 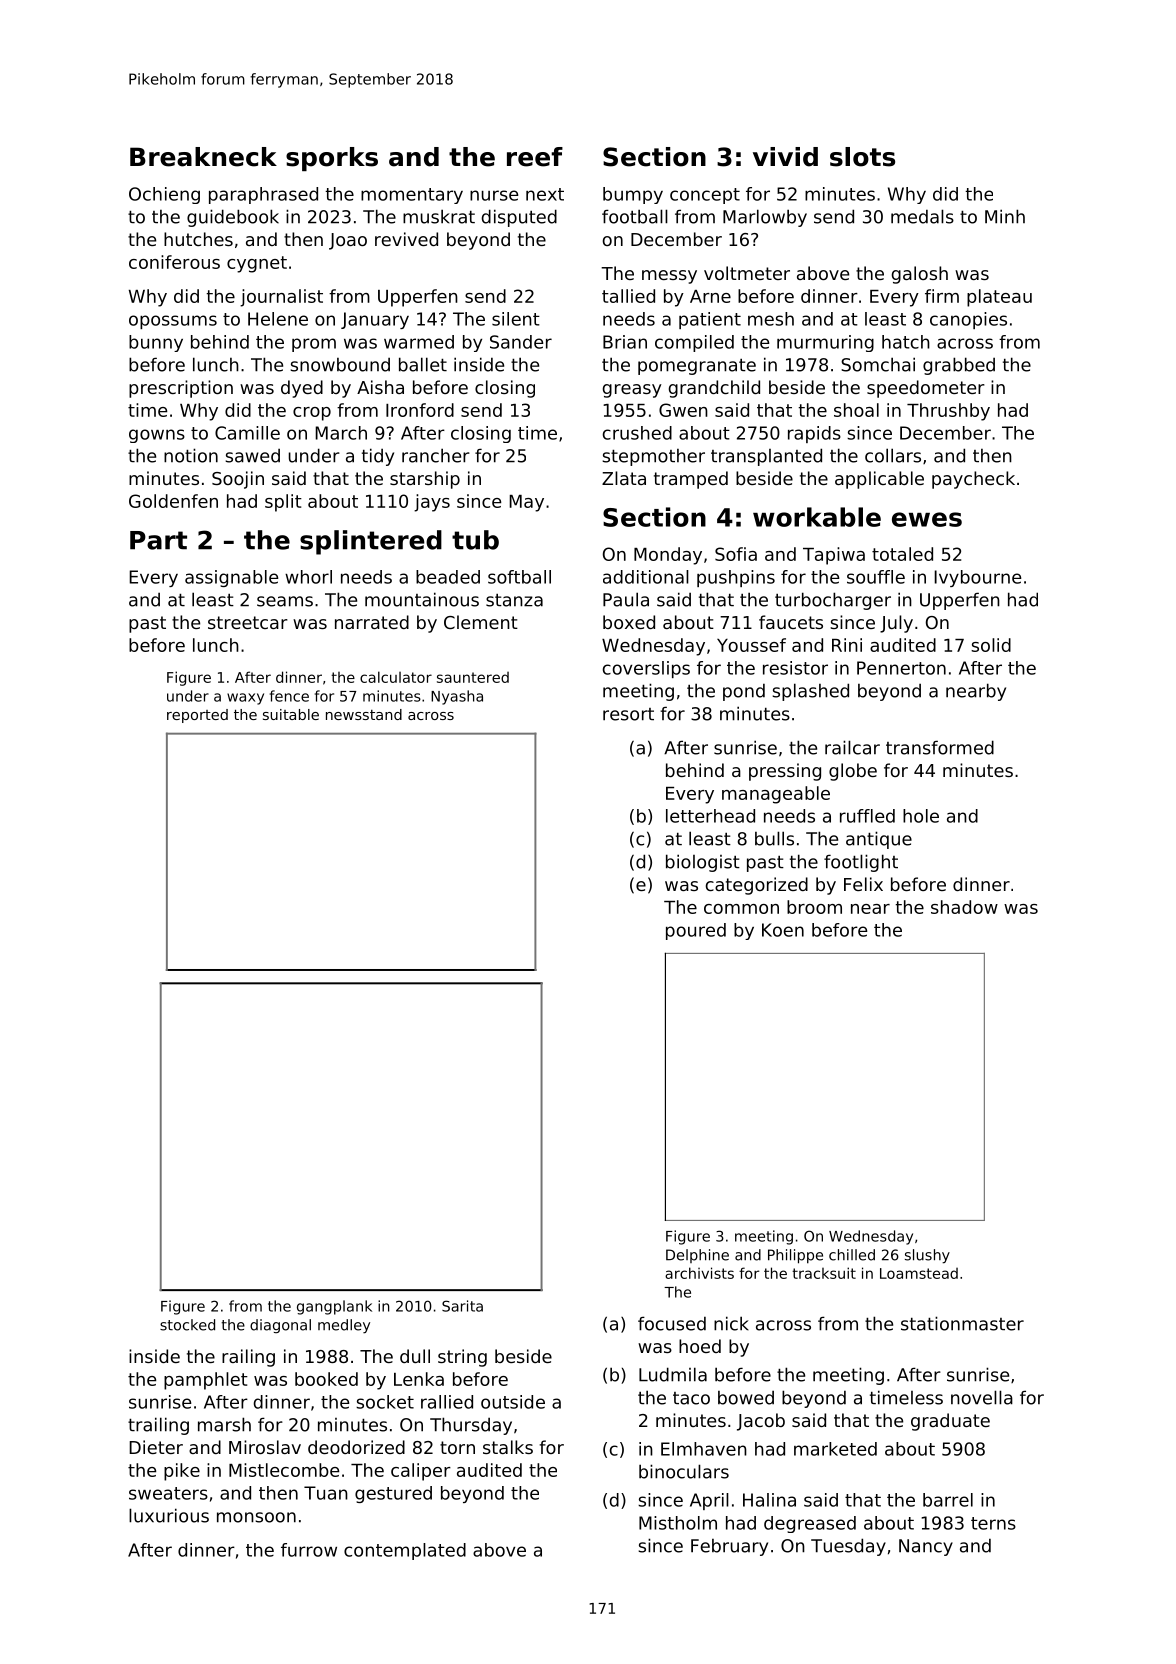 What do you see at coordinates (309, 1550) in the screenshot?
I see `furrow` at bounding box center [309, 1550].
